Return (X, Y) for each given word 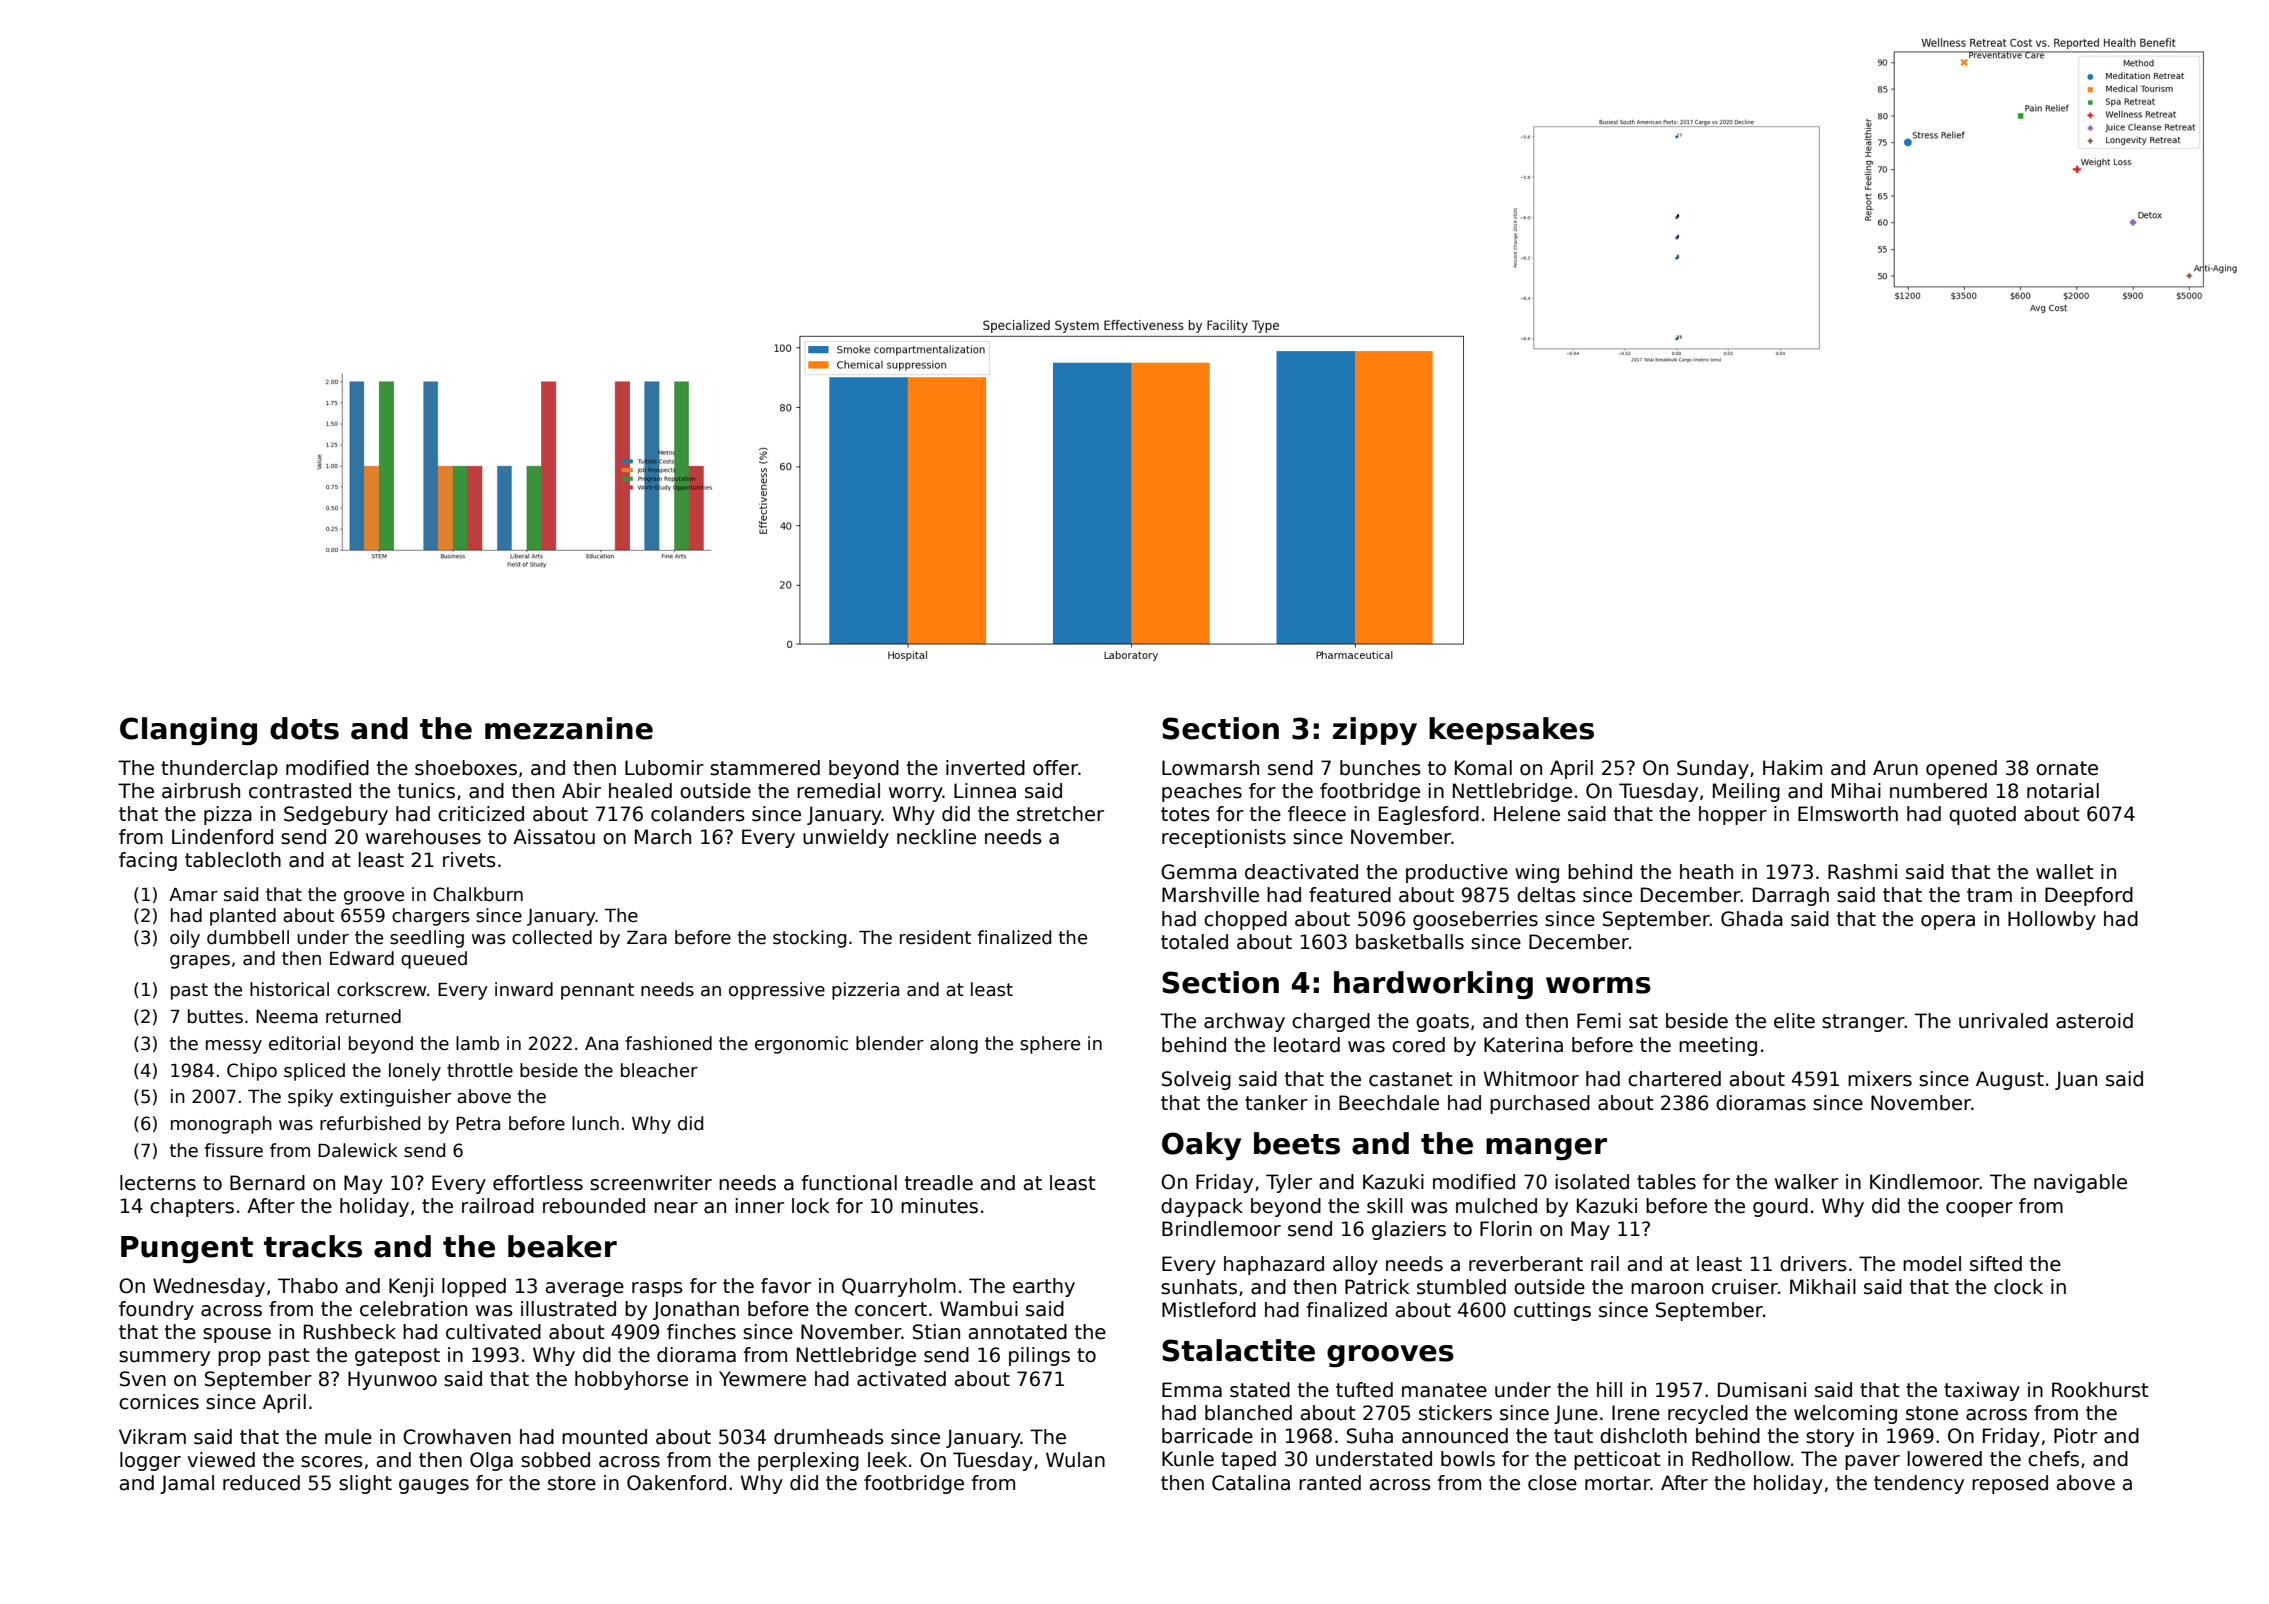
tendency (1919, 1484)
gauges (434, 1486)
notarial (2063, 791)
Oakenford (676, 1483)
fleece (1317, 814)
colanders (698, 814)
